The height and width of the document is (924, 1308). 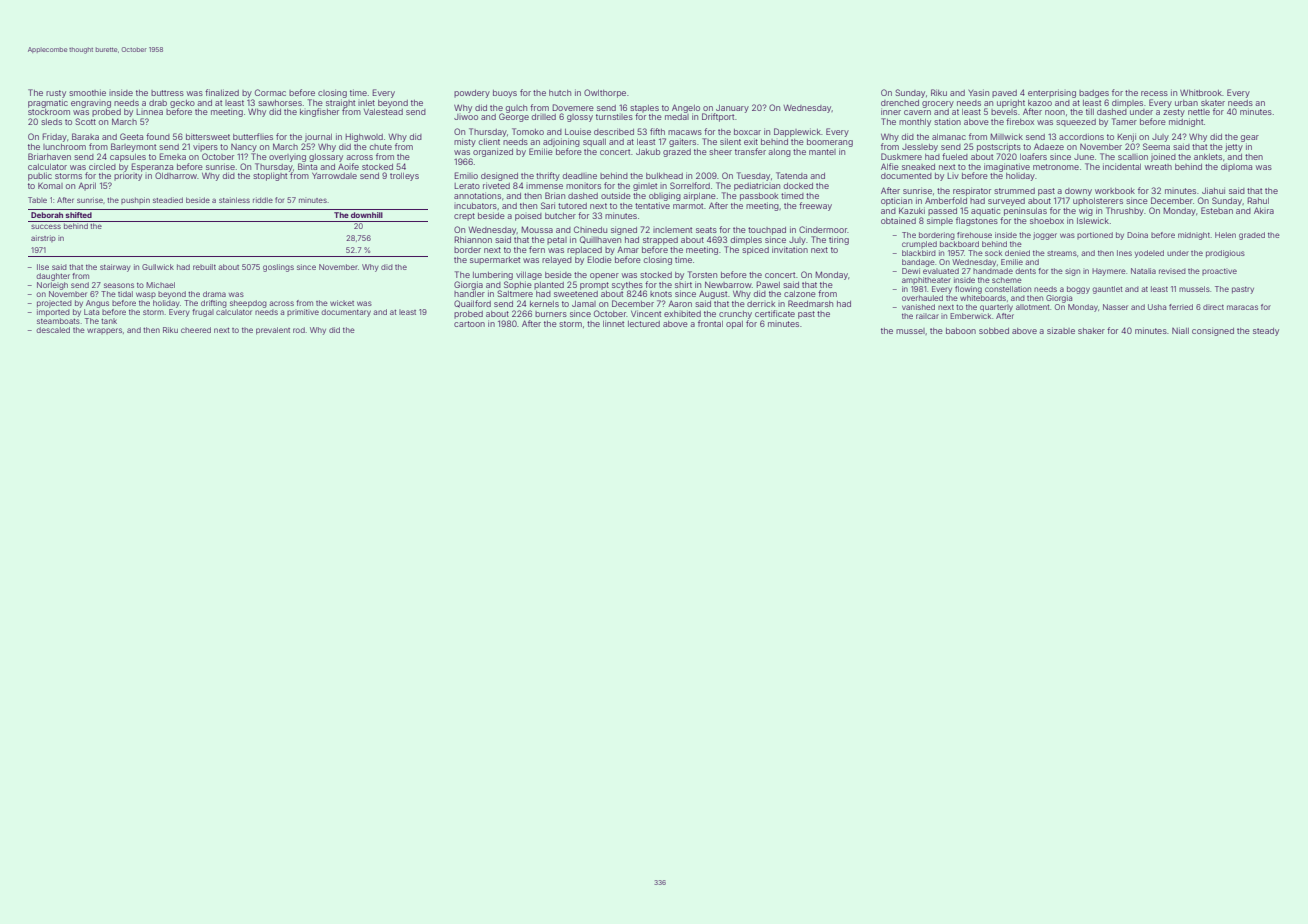 I want to click on prevalent, so click(x=273, y=331).
